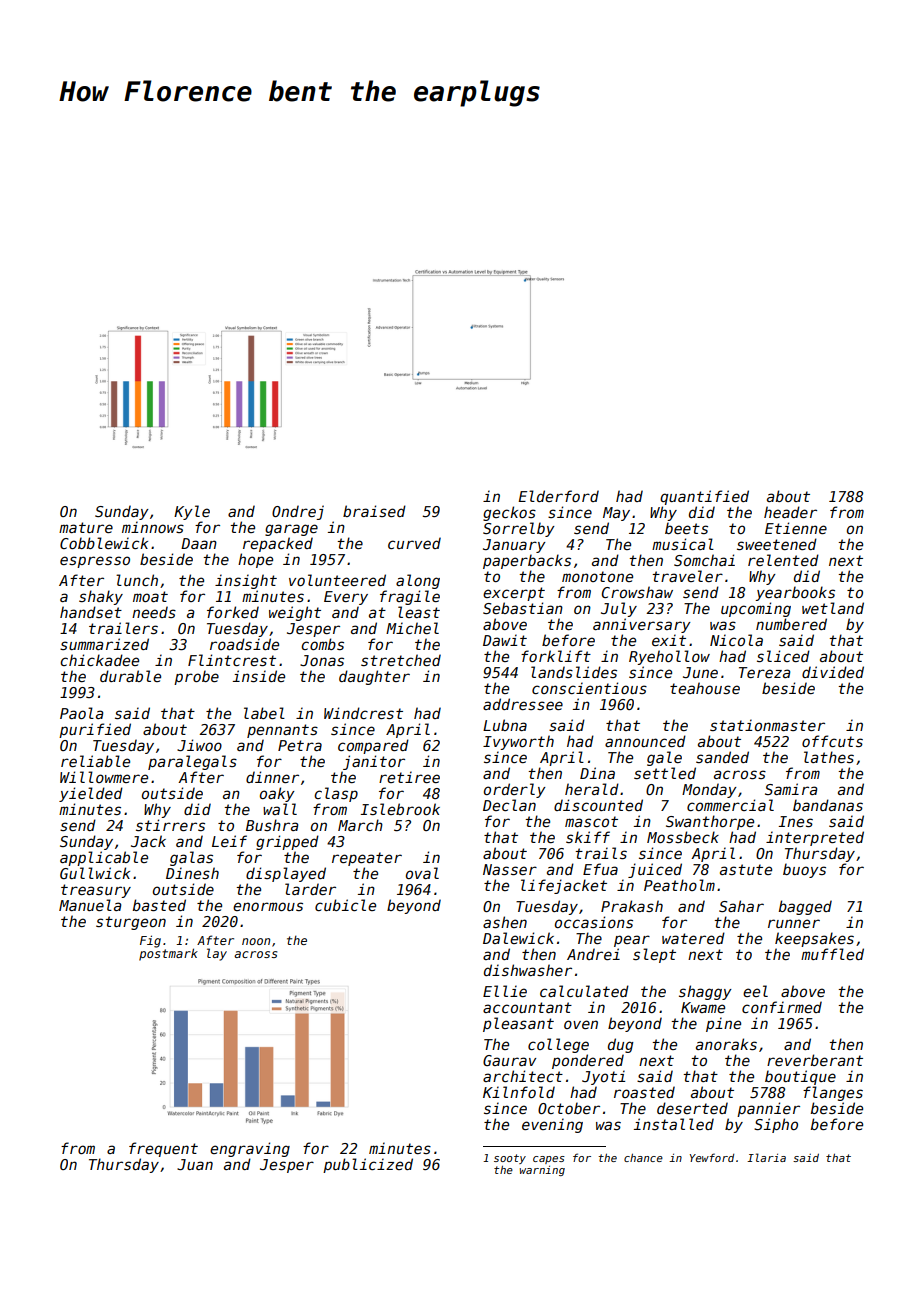  What do you see at coordinates (400, 809) in the page?
I see `Islebrook` at bounding box center [400, 809].
